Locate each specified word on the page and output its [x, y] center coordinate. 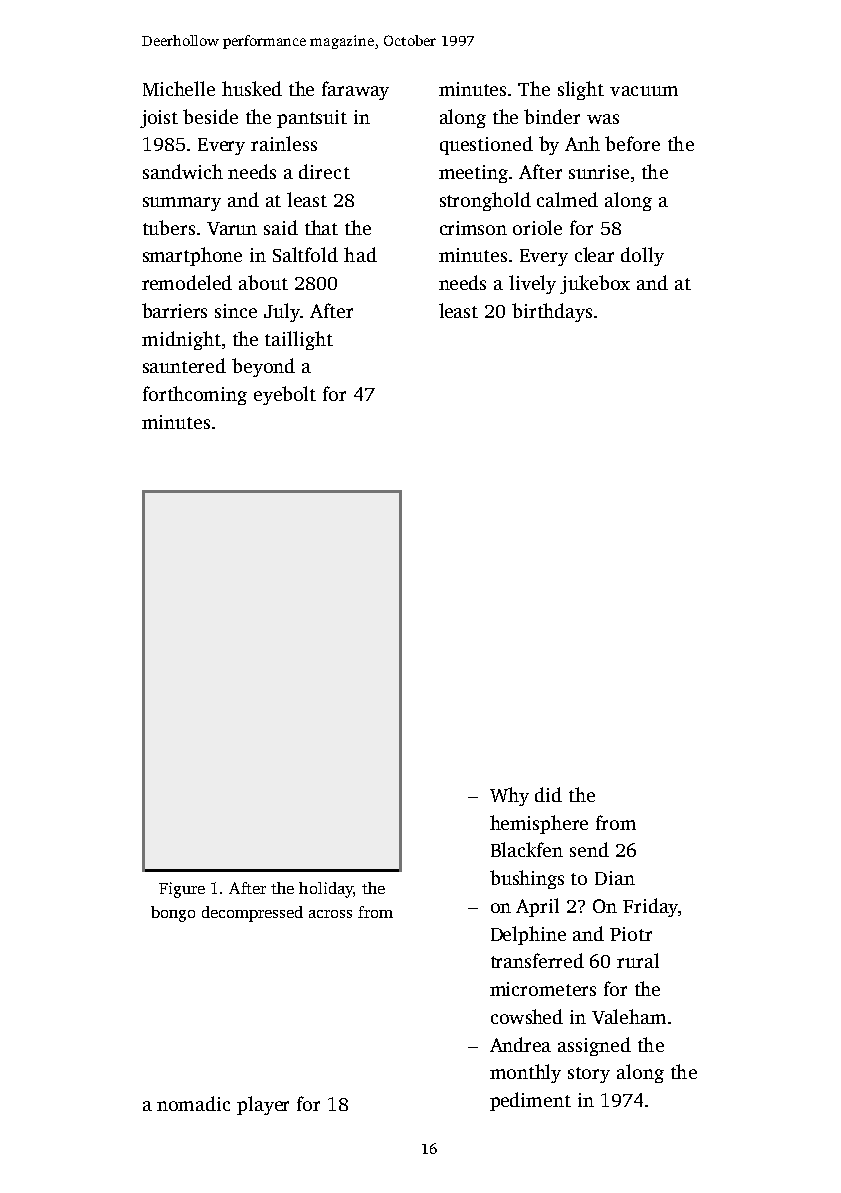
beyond [263, 367]
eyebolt [285, 395]
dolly [642, 256]
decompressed [252, 914]
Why [509, 796]
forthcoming [195, 395]
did [548, 794]
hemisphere [539, 824]
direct [324, 171]
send [589, 849]
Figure [182, 890]
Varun [232, 228]
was [603, 119]
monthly [525, 1073]
